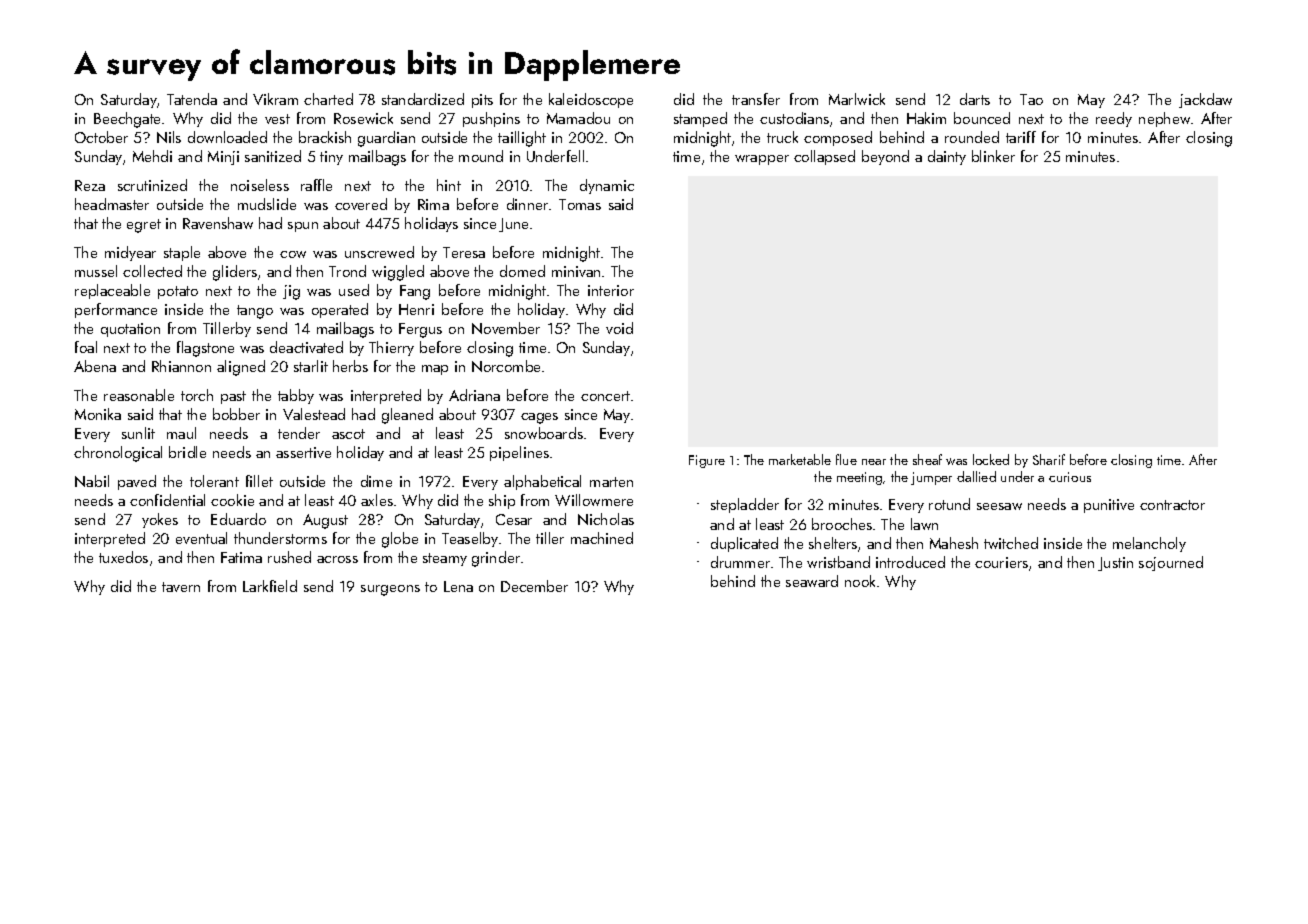 Image resolution: width=1308 pixels, height=924 pixels. Describe the element at coordinates (1172, 505) in the screenshot. I see `contractor` at that location.
